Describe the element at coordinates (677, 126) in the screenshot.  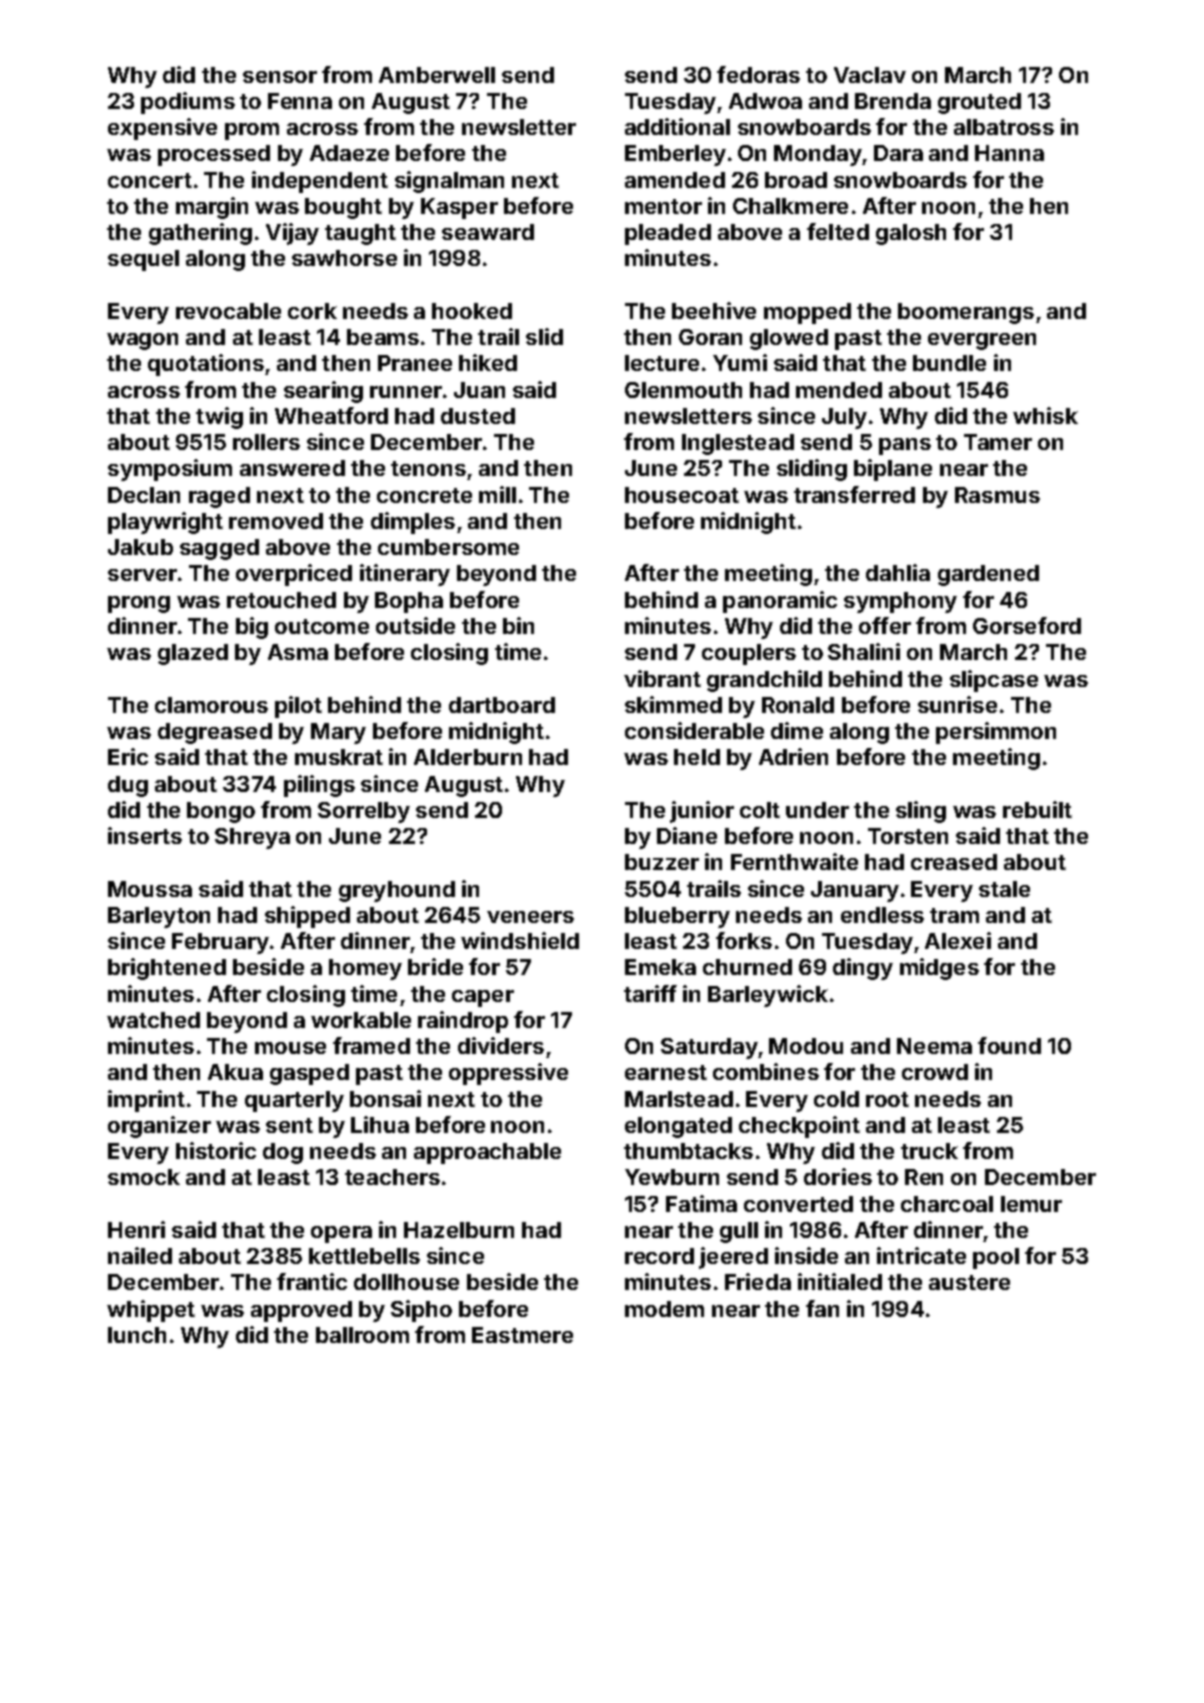
I see `additional` at that location.
